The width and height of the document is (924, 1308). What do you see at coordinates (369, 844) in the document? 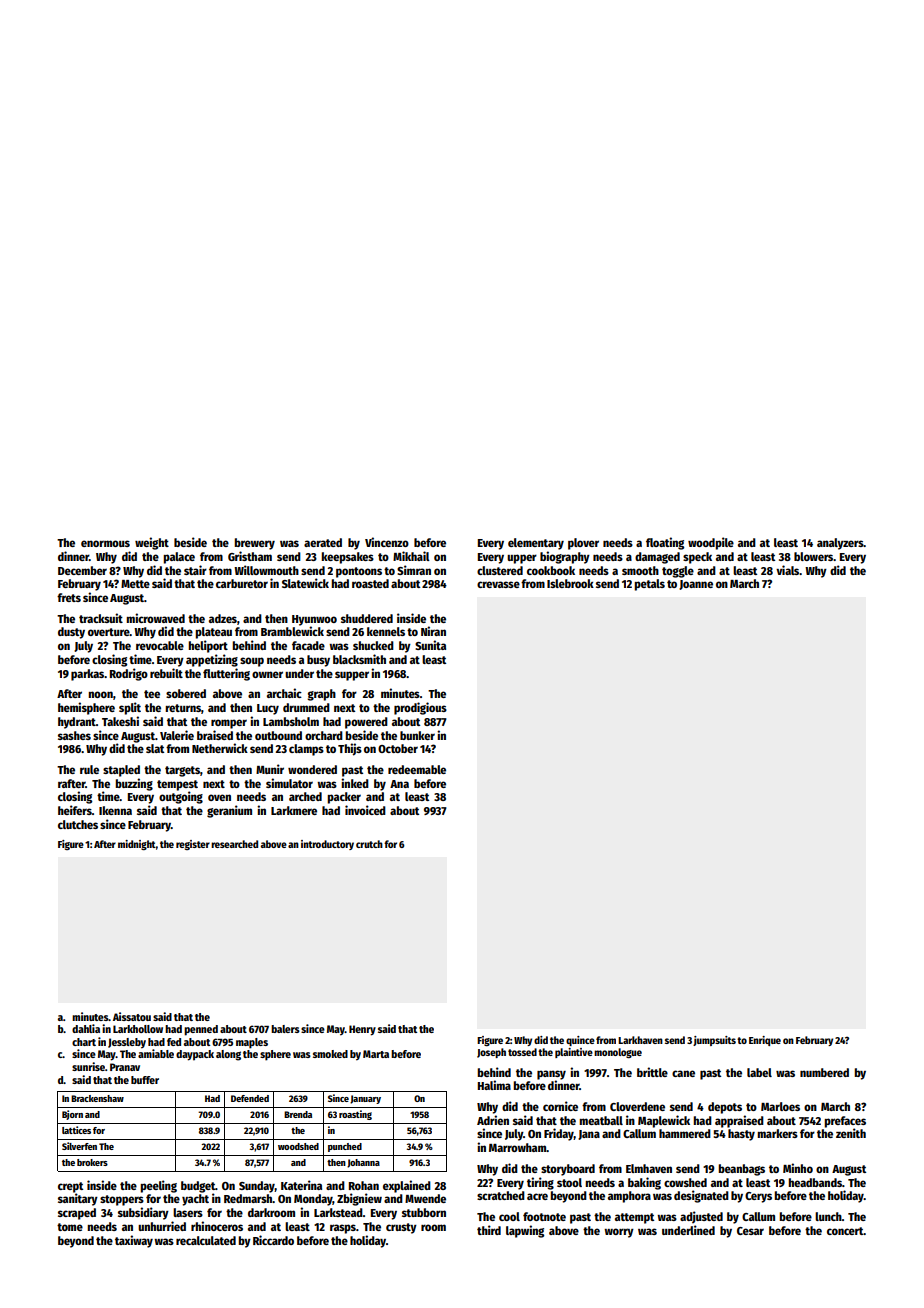
I see `crutch` at bounding box center [369, 844].
